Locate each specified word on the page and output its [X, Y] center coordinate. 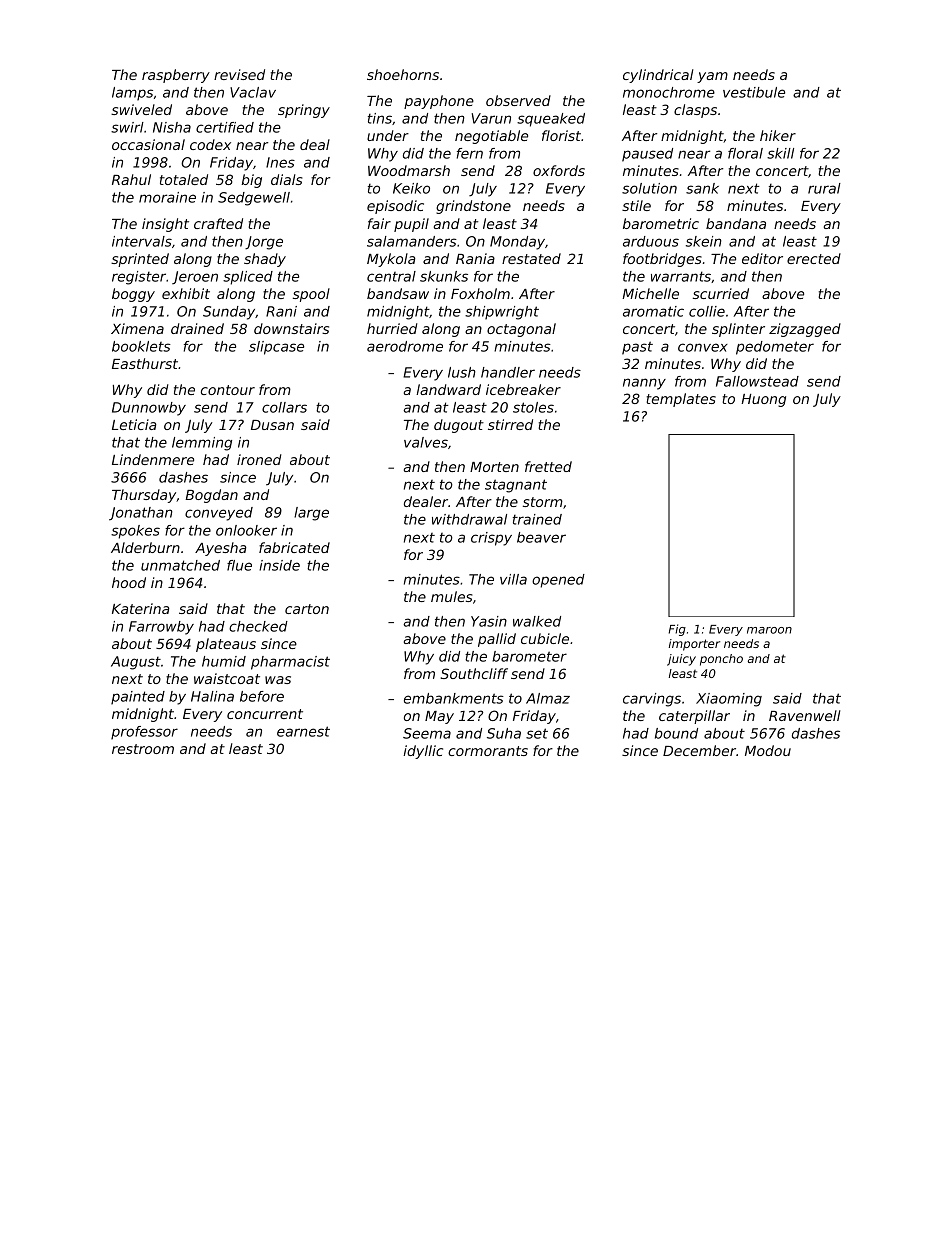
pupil [411, 225]
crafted [218, 223]
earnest [303, 731]
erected [814, 258]
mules [451, 596]
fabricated [294, 547]
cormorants [488, 751]
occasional [148, 144]
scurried [721, 293]
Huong [763, 400]
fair [379, 223]
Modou [768, 750]
